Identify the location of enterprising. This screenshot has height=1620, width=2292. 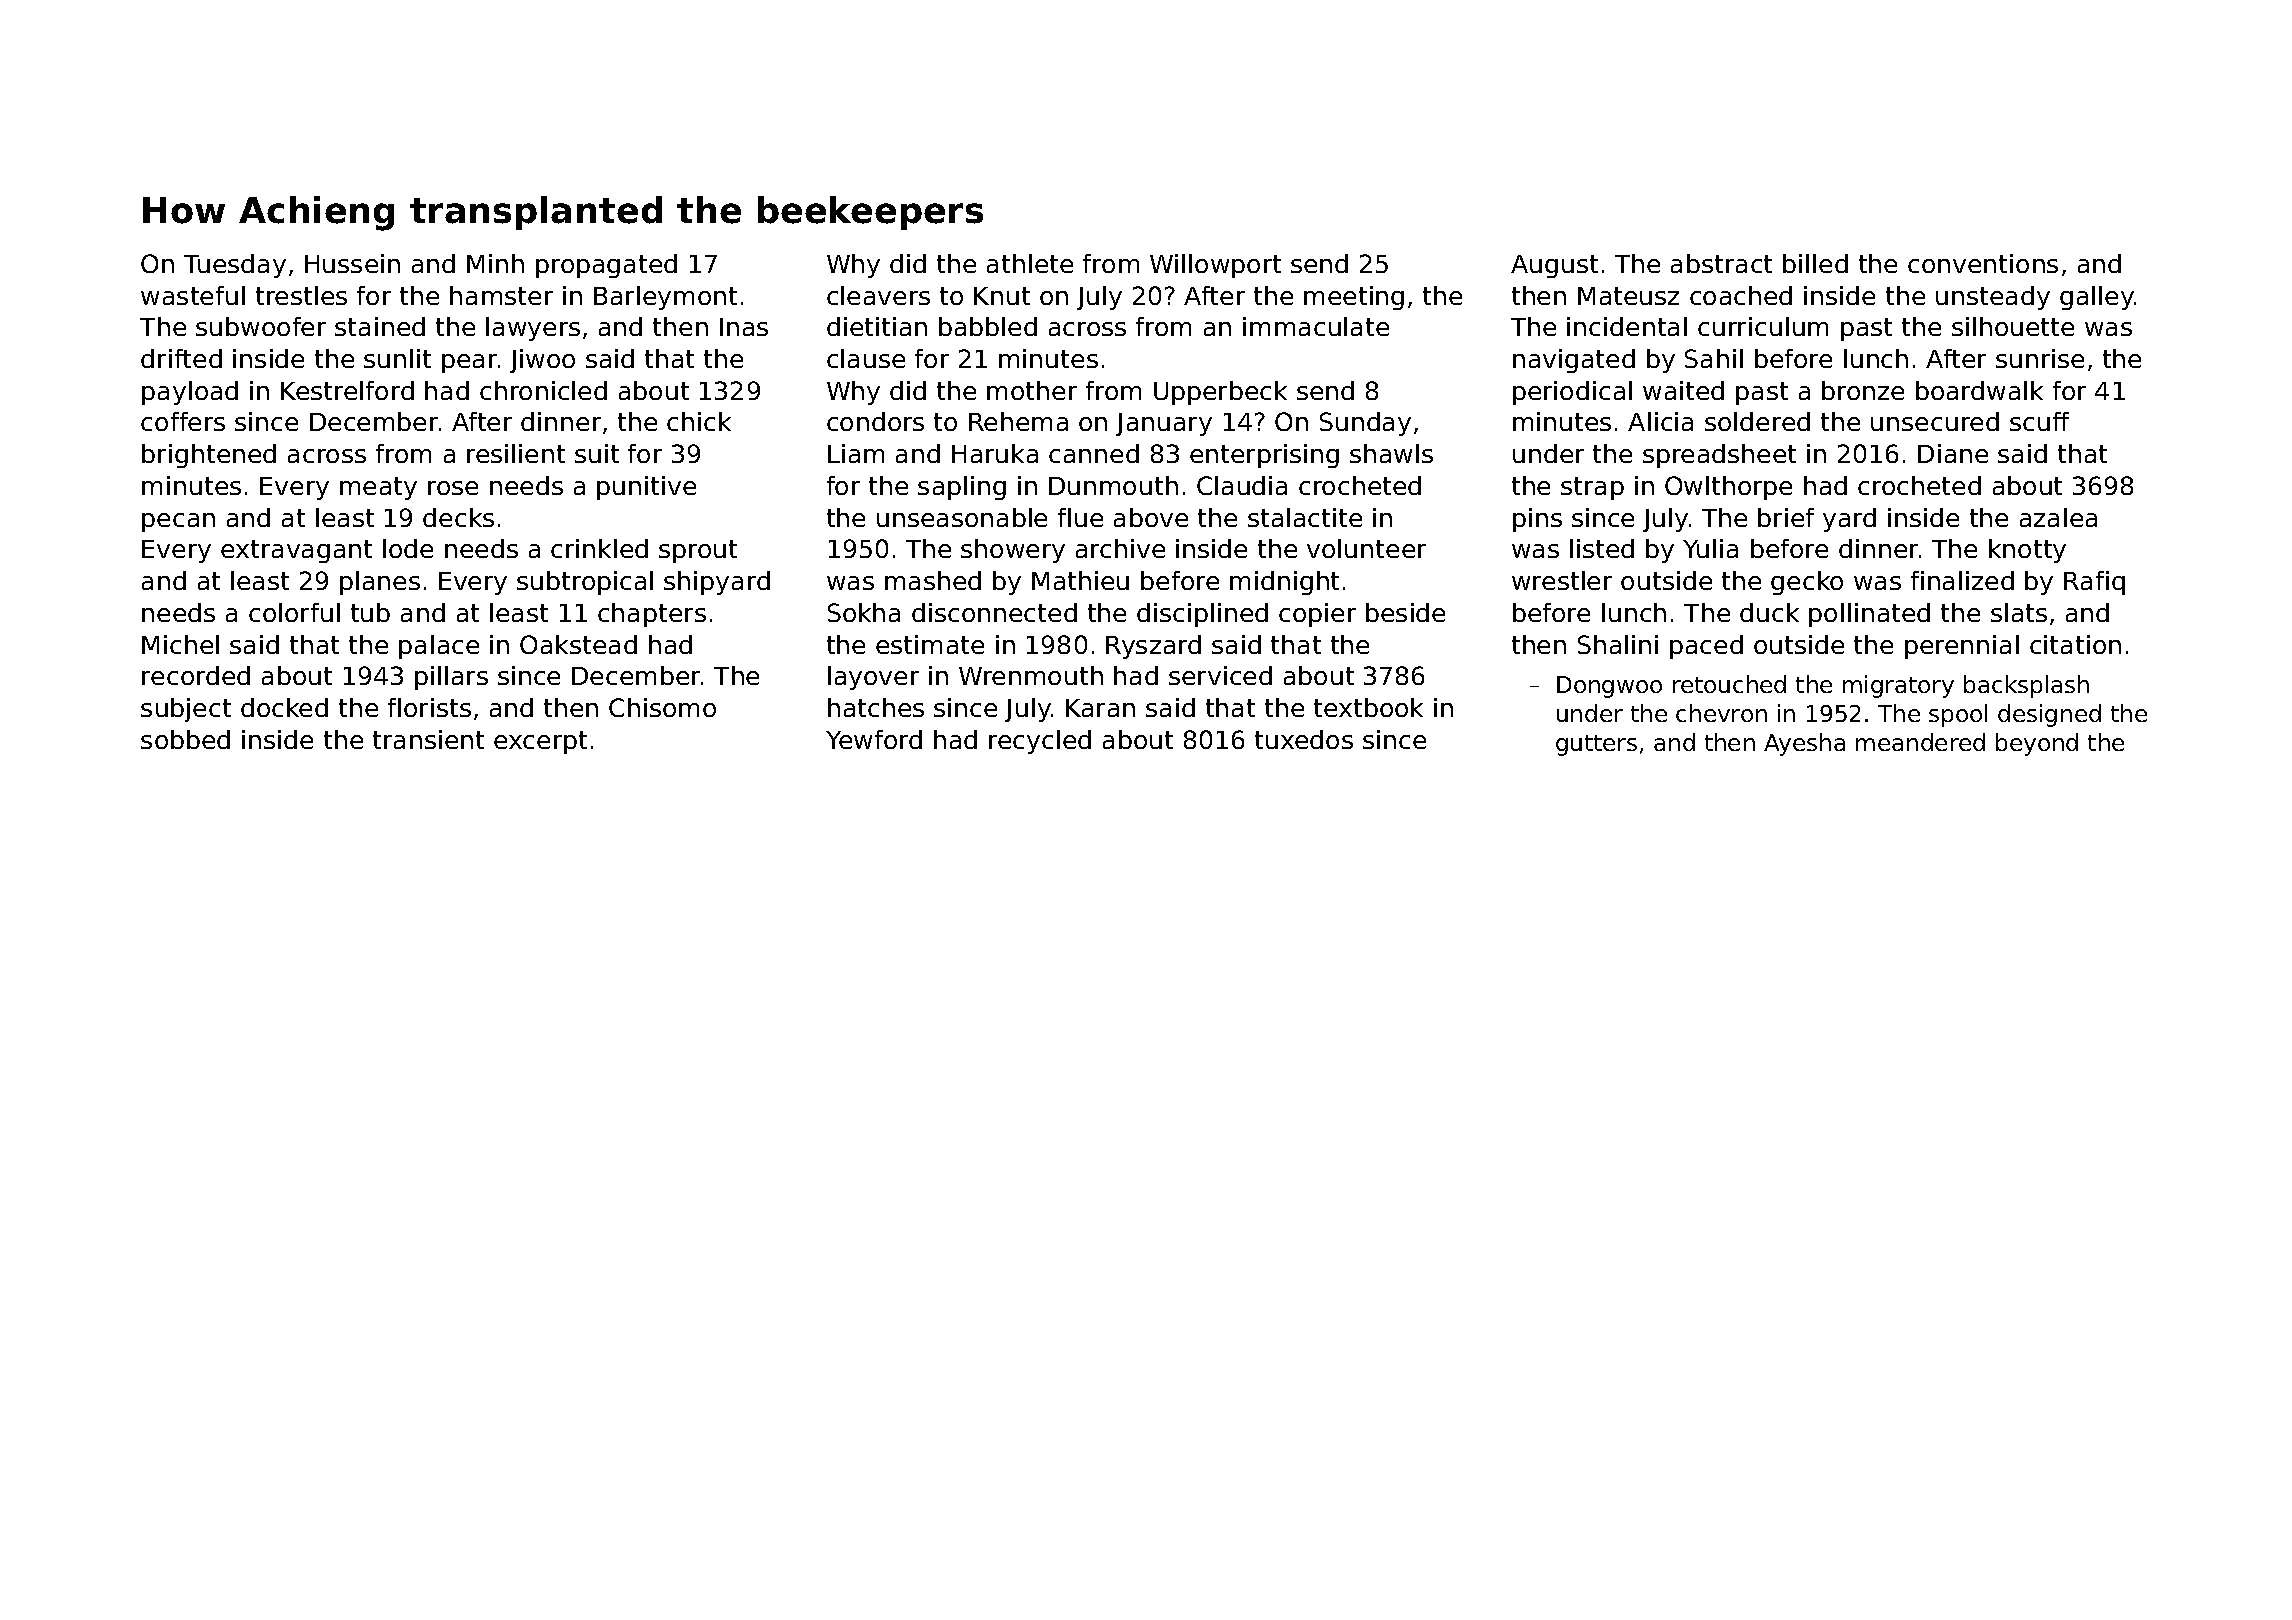
(1264, 456).
